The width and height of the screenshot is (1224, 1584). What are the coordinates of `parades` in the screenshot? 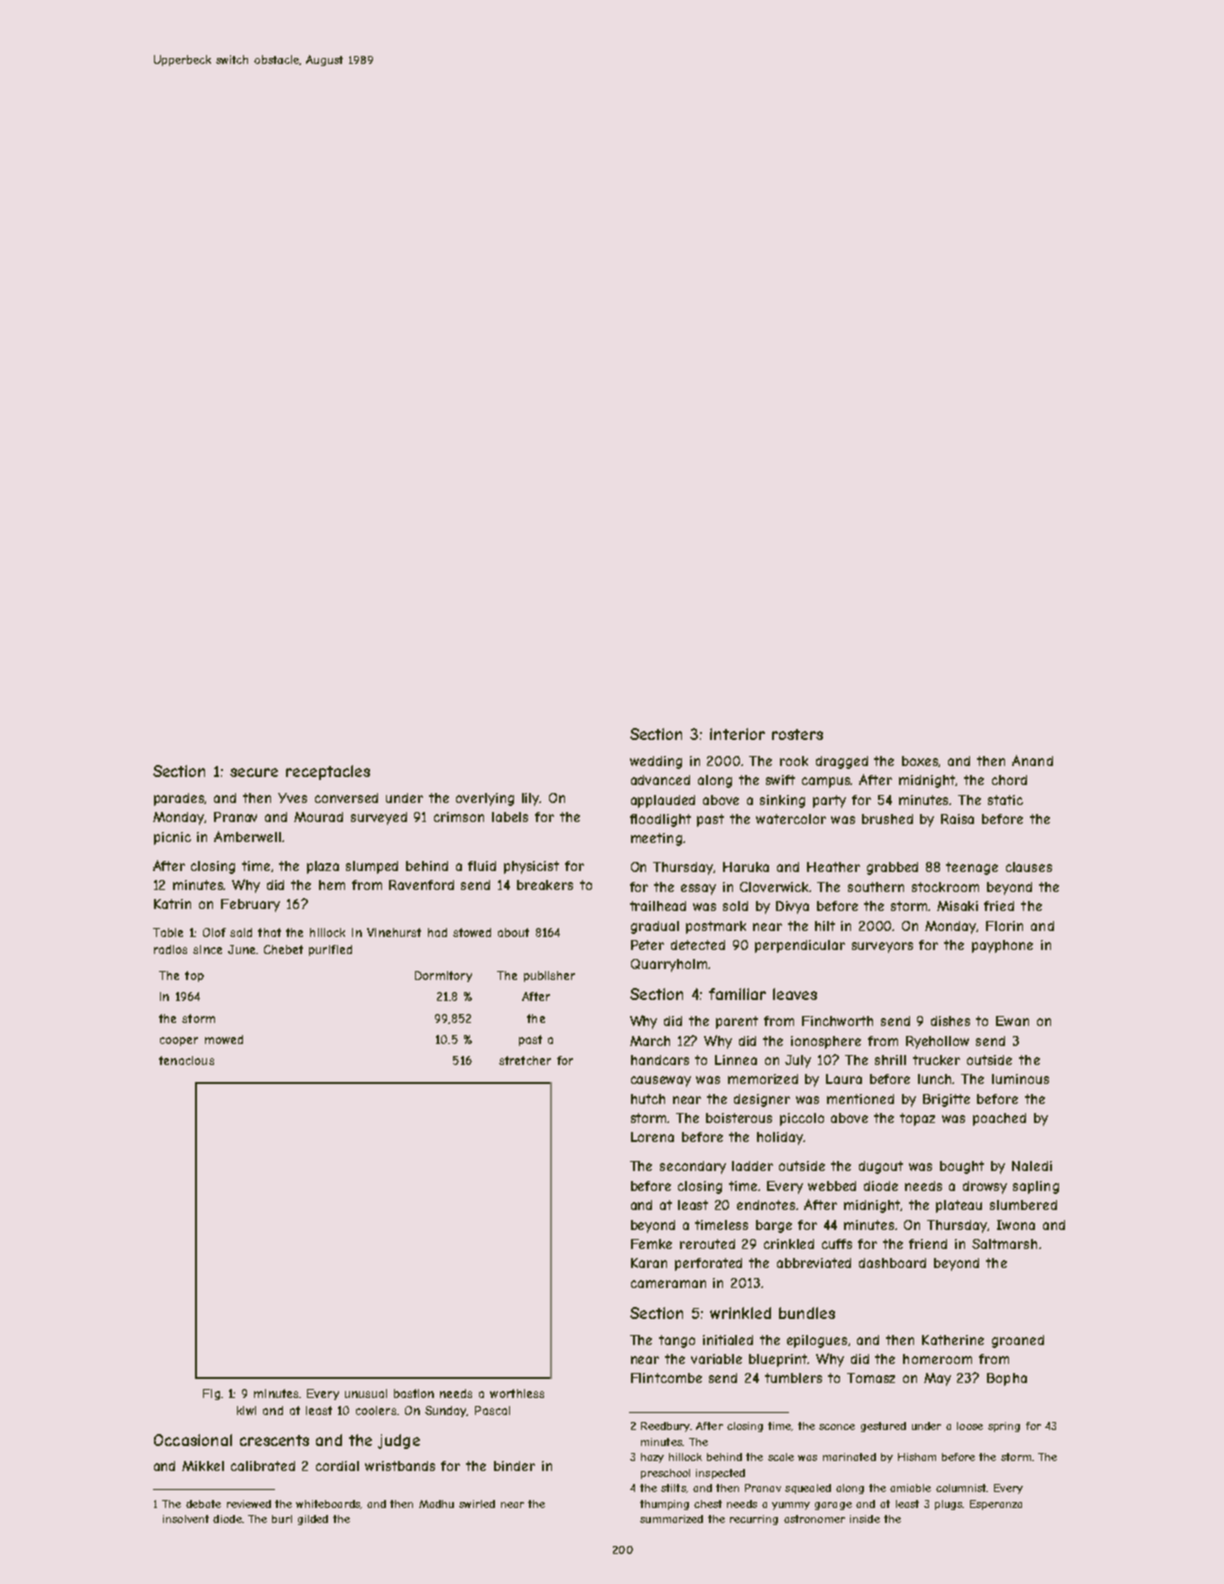 It's located at (179, 799).
